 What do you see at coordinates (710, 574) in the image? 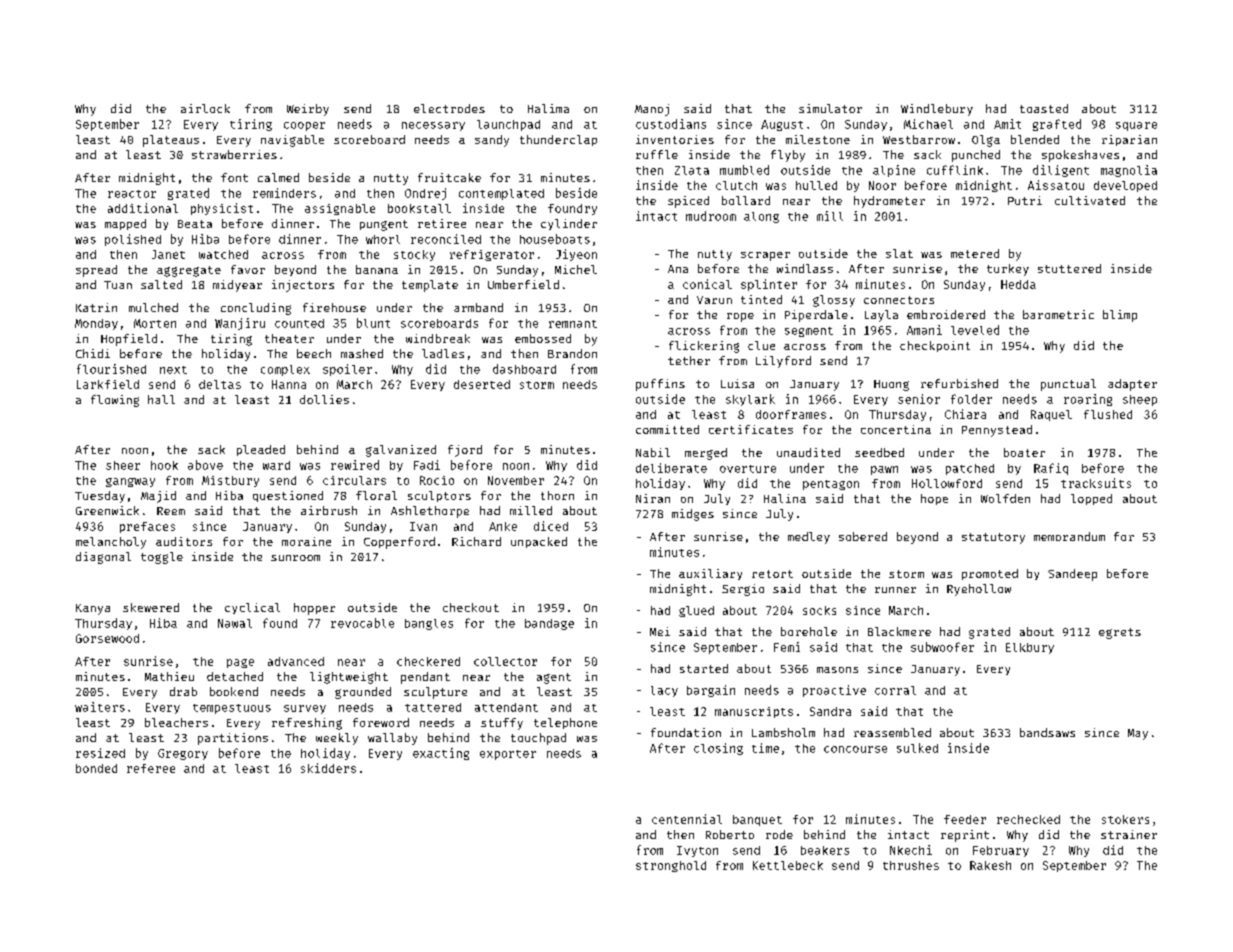
I see `auxiliary` at bounding box center [710, 574].
